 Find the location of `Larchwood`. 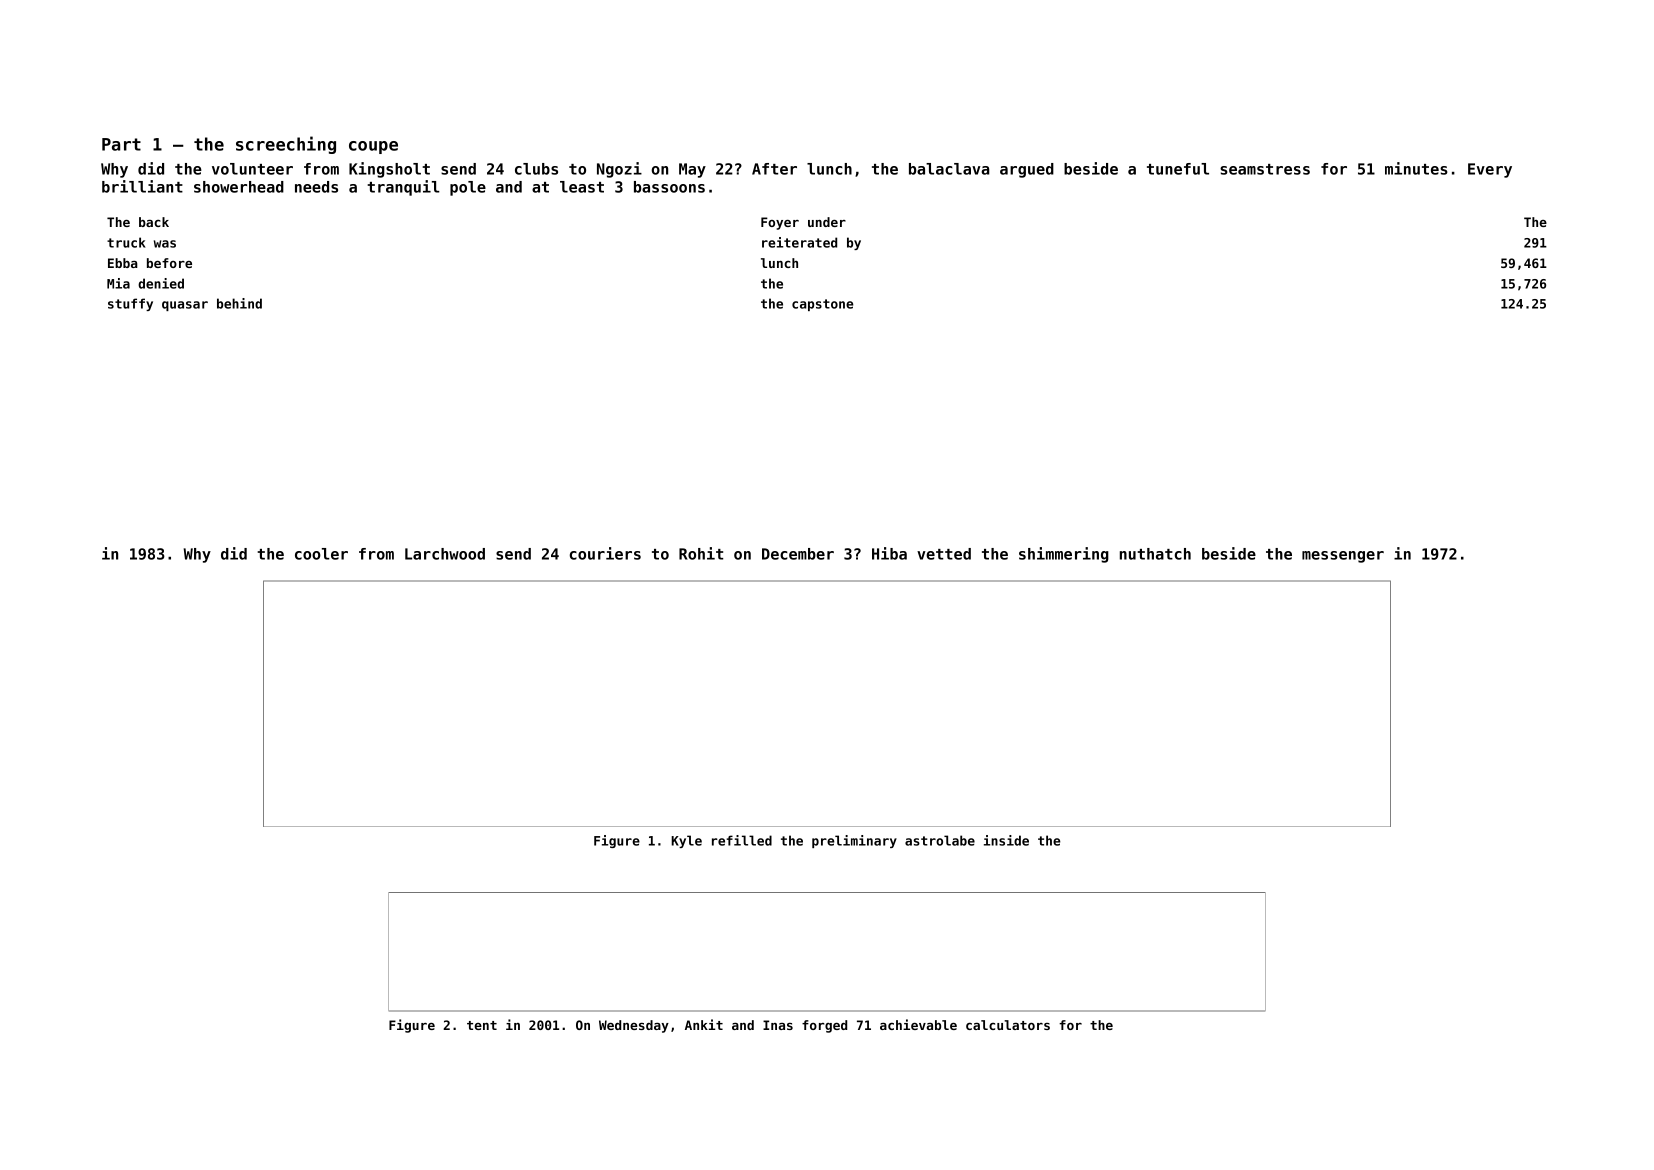

Larchwood is located at coordinates (445, 554).
